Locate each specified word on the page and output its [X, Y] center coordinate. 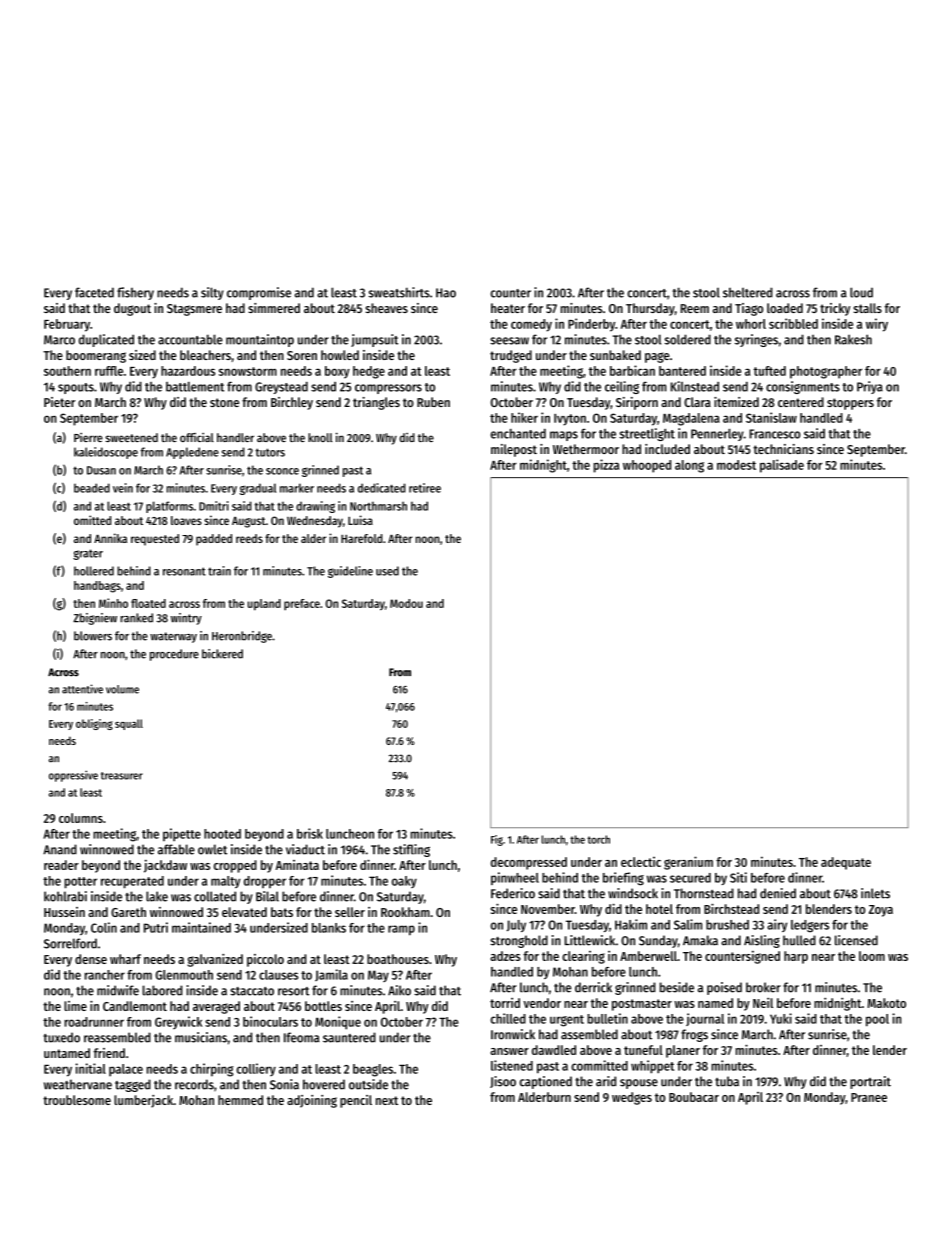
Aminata [297, 865]
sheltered [747, 292]
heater [508, 308]
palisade [782, 466]
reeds [249, 538]
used [387, 571]
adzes [505, 956]
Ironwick [513, 1034]
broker [763, 987]
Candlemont [135, 1006]
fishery [135, 293]
